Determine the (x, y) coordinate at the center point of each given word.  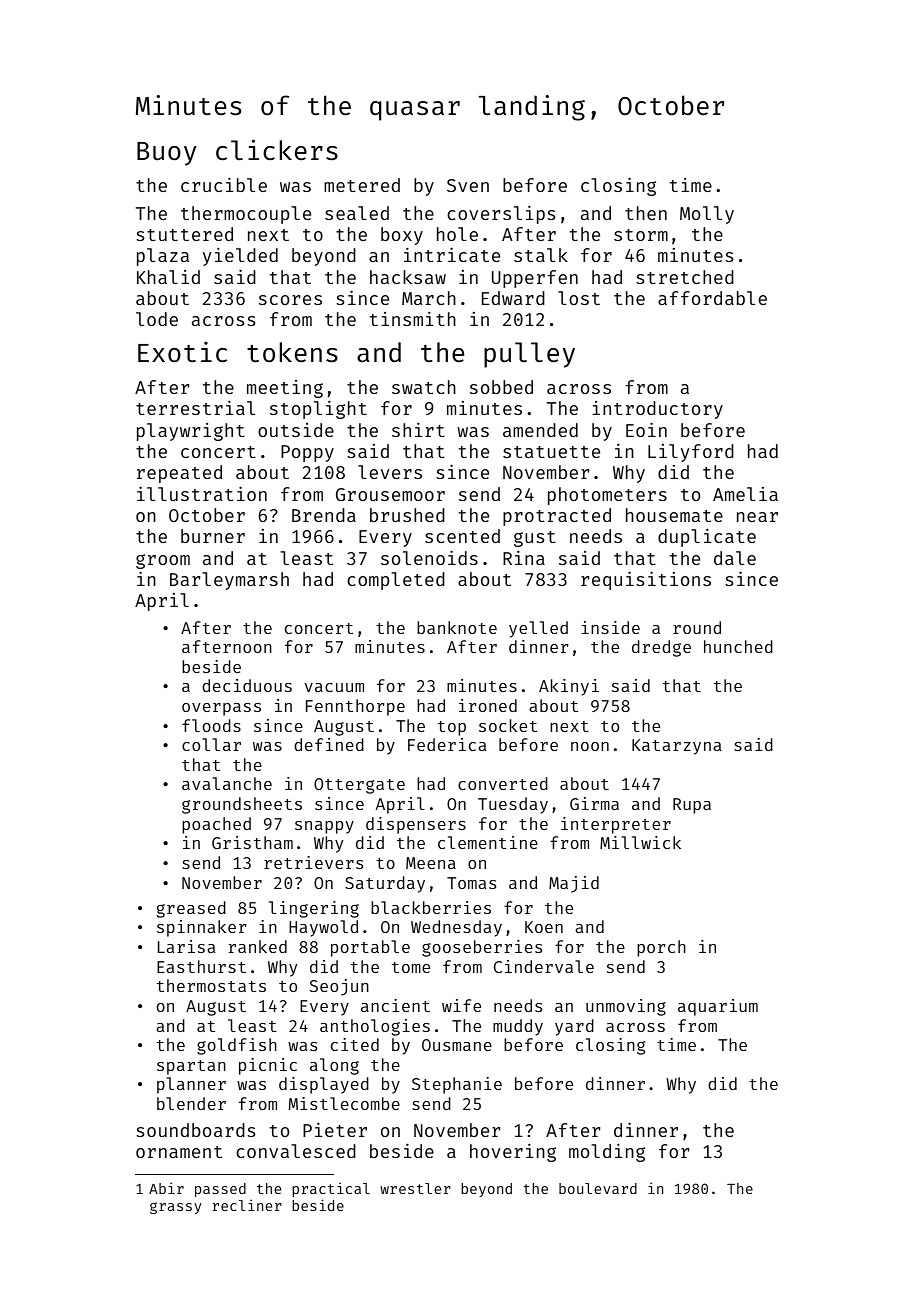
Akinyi (569, 687)
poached (216, 825)
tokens (292, 352)
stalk (541, 255)
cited (355, 1044)
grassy (176, 1208)
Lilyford (691, 453)
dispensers (416, 825)
